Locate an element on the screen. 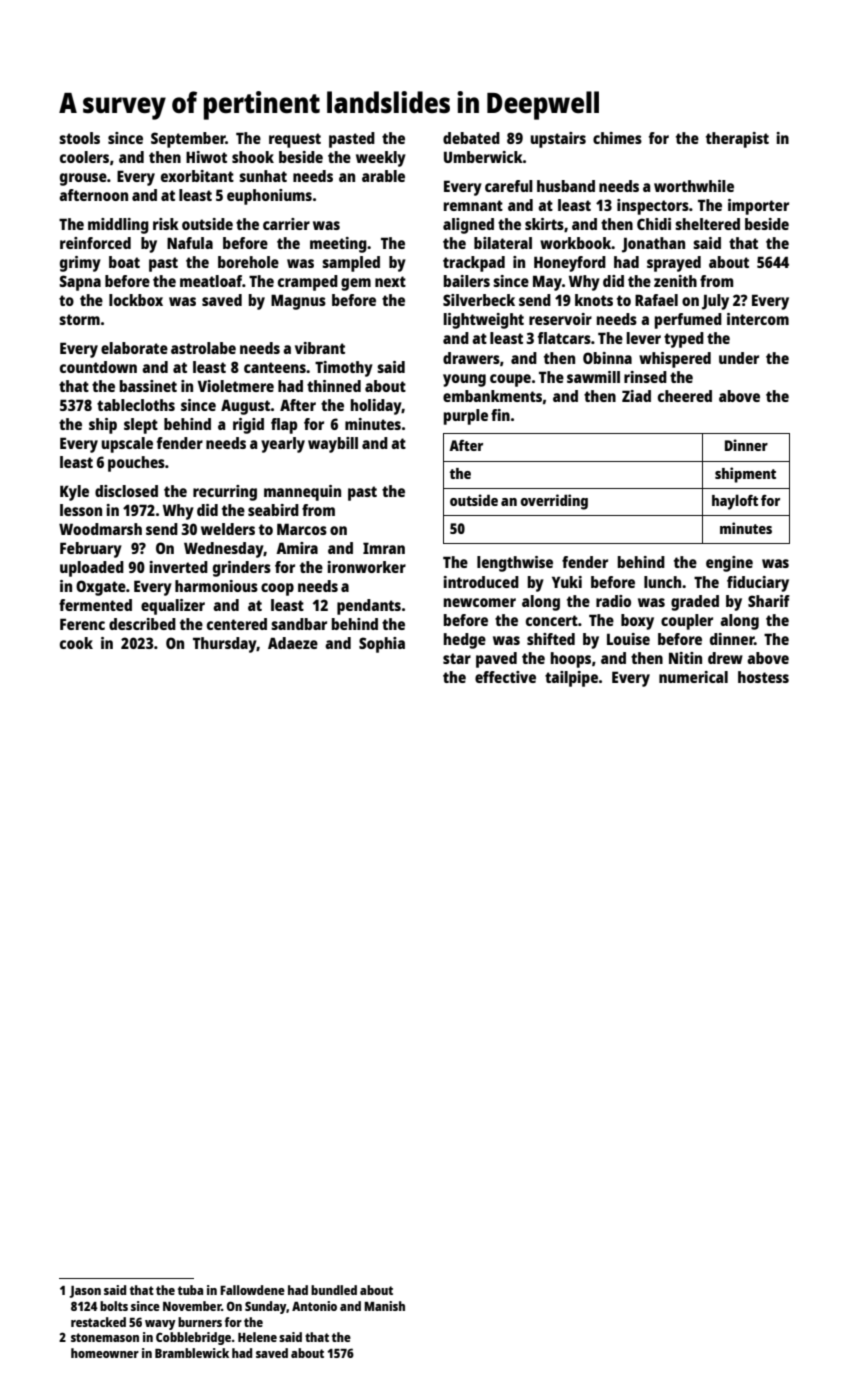  exorbitant is located at coordinates (197, 176).
